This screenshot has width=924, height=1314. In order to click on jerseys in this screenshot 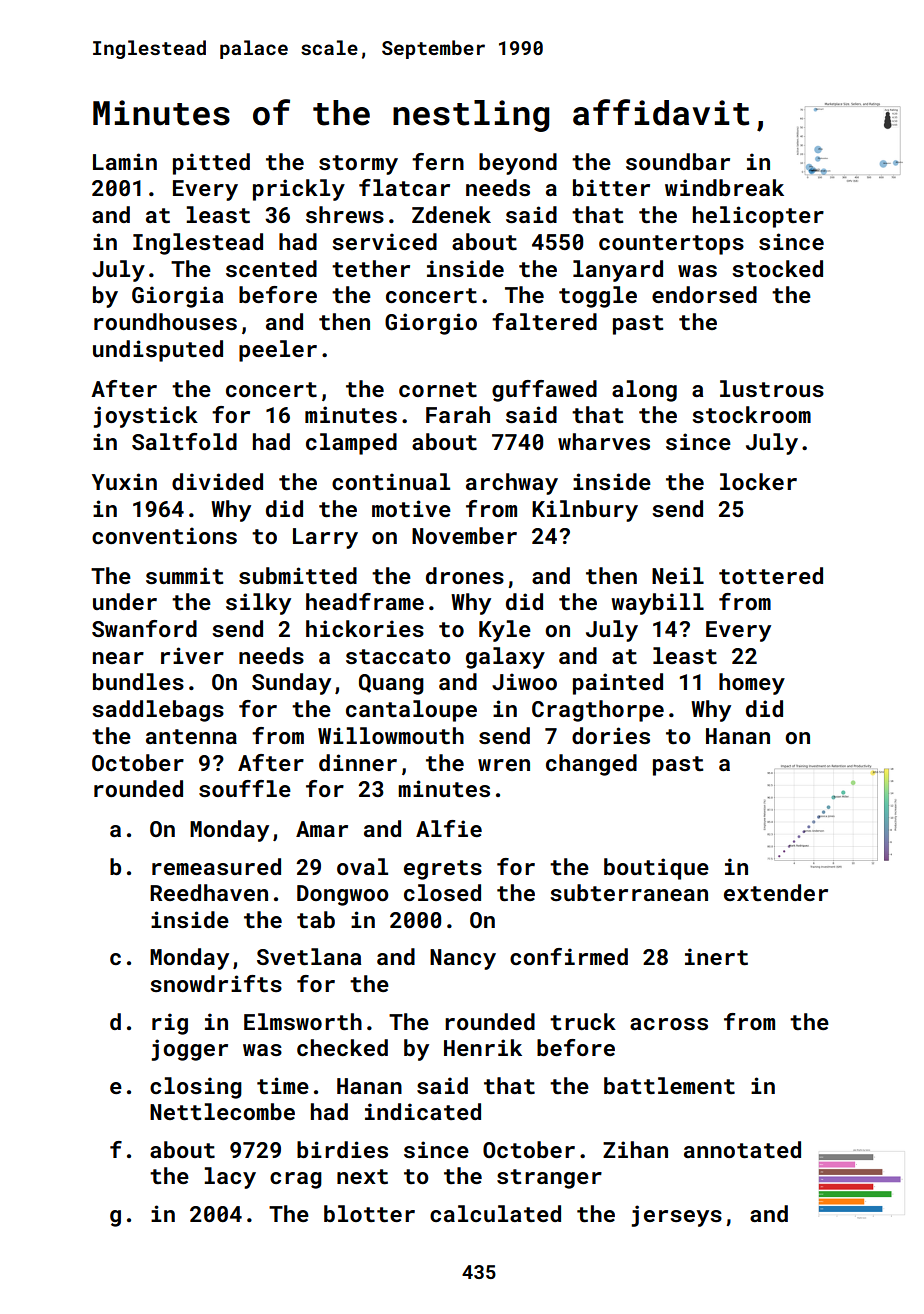, I will do `click(676, 1216)`.
